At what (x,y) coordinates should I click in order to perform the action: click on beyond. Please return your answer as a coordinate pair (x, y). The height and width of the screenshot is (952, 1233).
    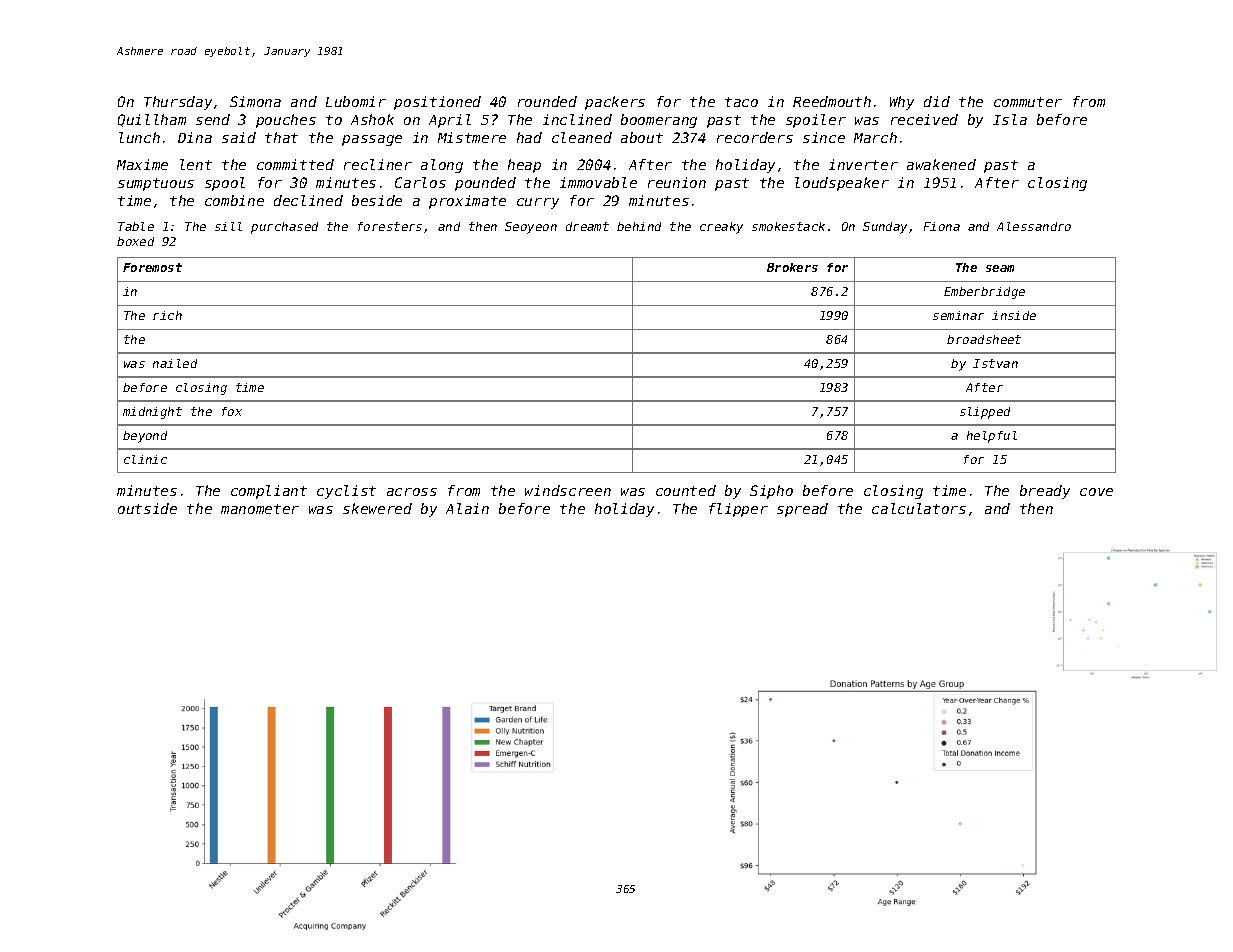
    Looking at the image, I should click on (145, 437).
